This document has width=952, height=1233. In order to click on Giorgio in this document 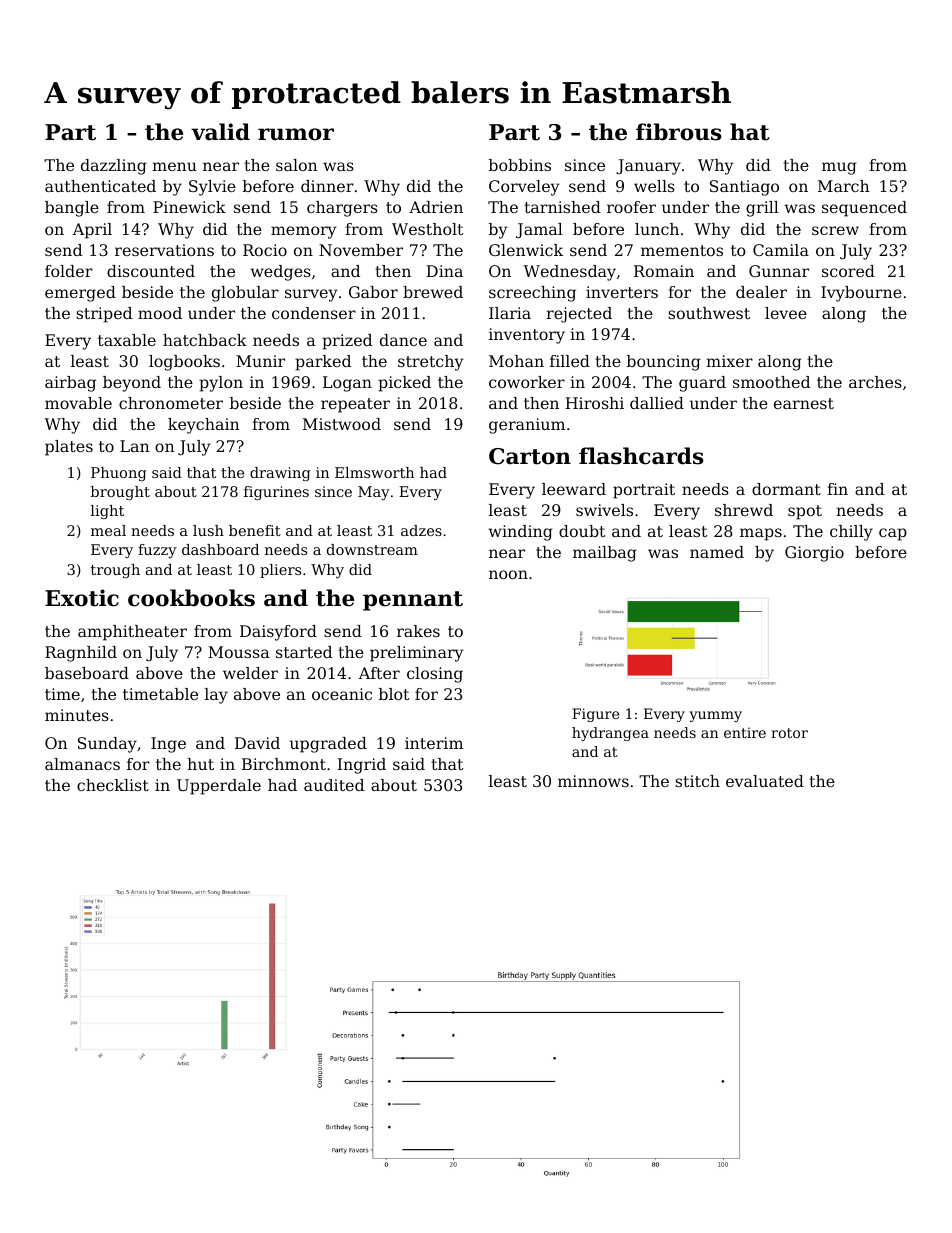, I will do `click(814, 554)`.
